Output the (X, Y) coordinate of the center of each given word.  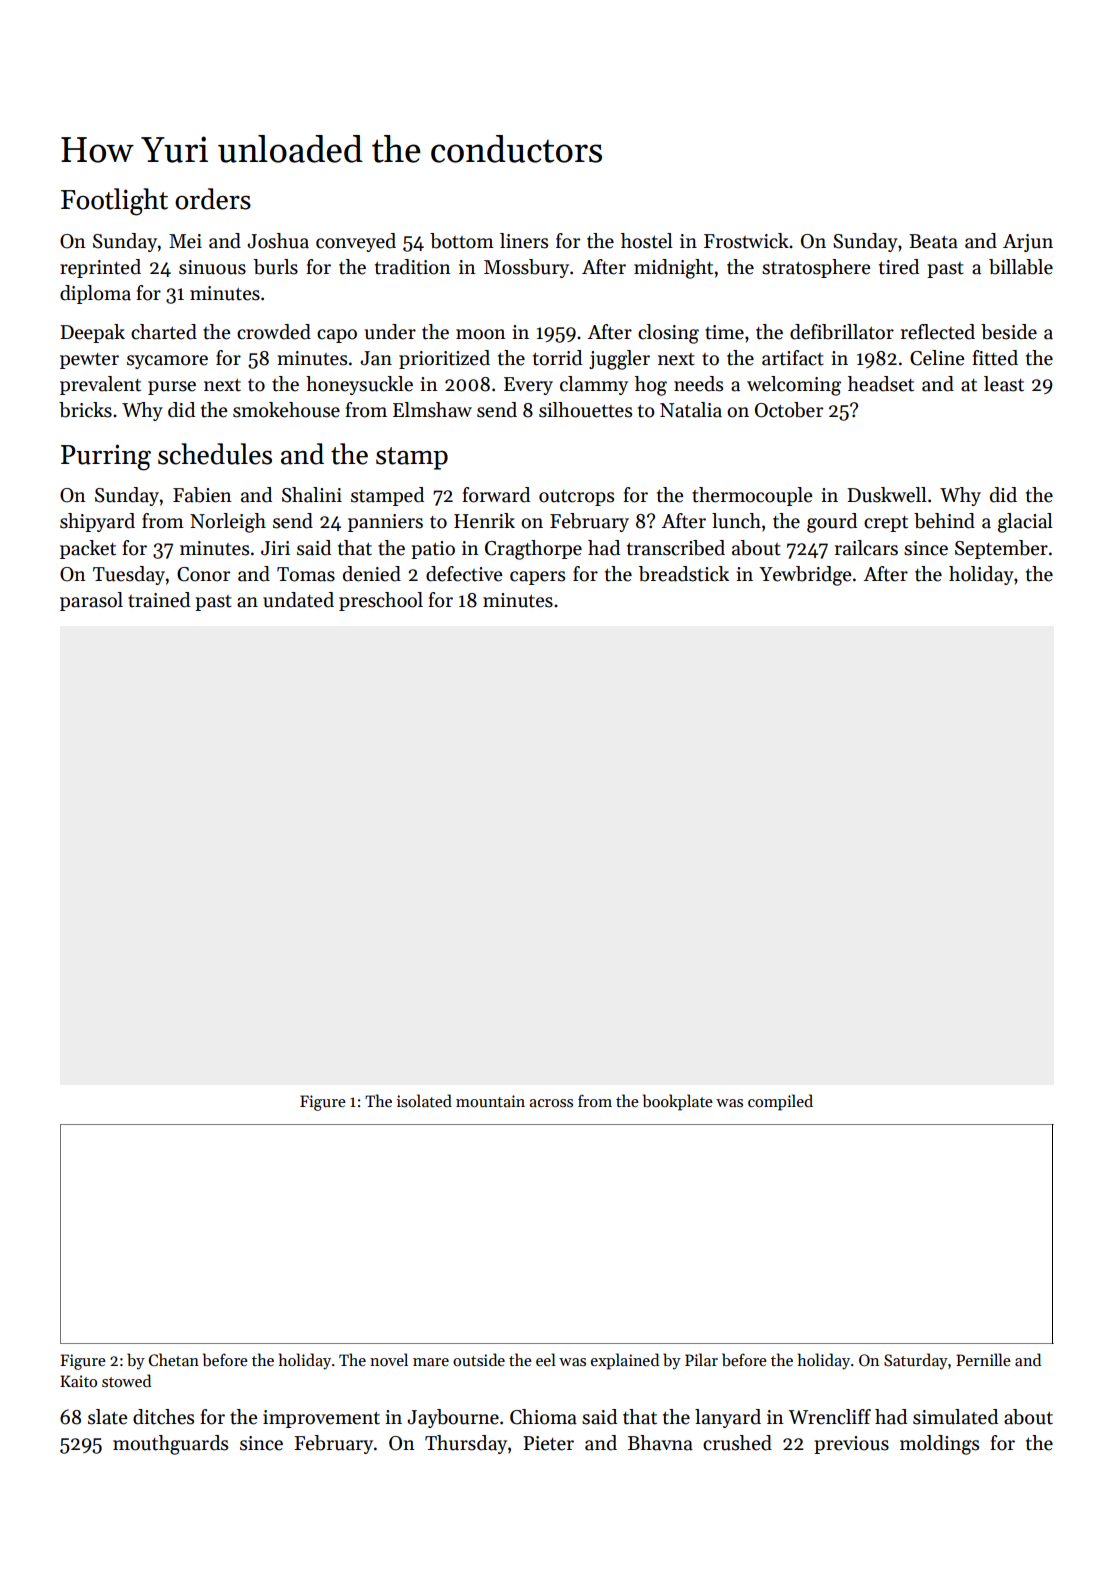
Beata (933, 241)
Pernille (983, 1359)
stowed (126, 1380)
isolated (424, 1101)
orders (213, 199)
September (1001, 549)
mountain (490, 1101)
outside (479, 1359)
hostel (647, 241)
